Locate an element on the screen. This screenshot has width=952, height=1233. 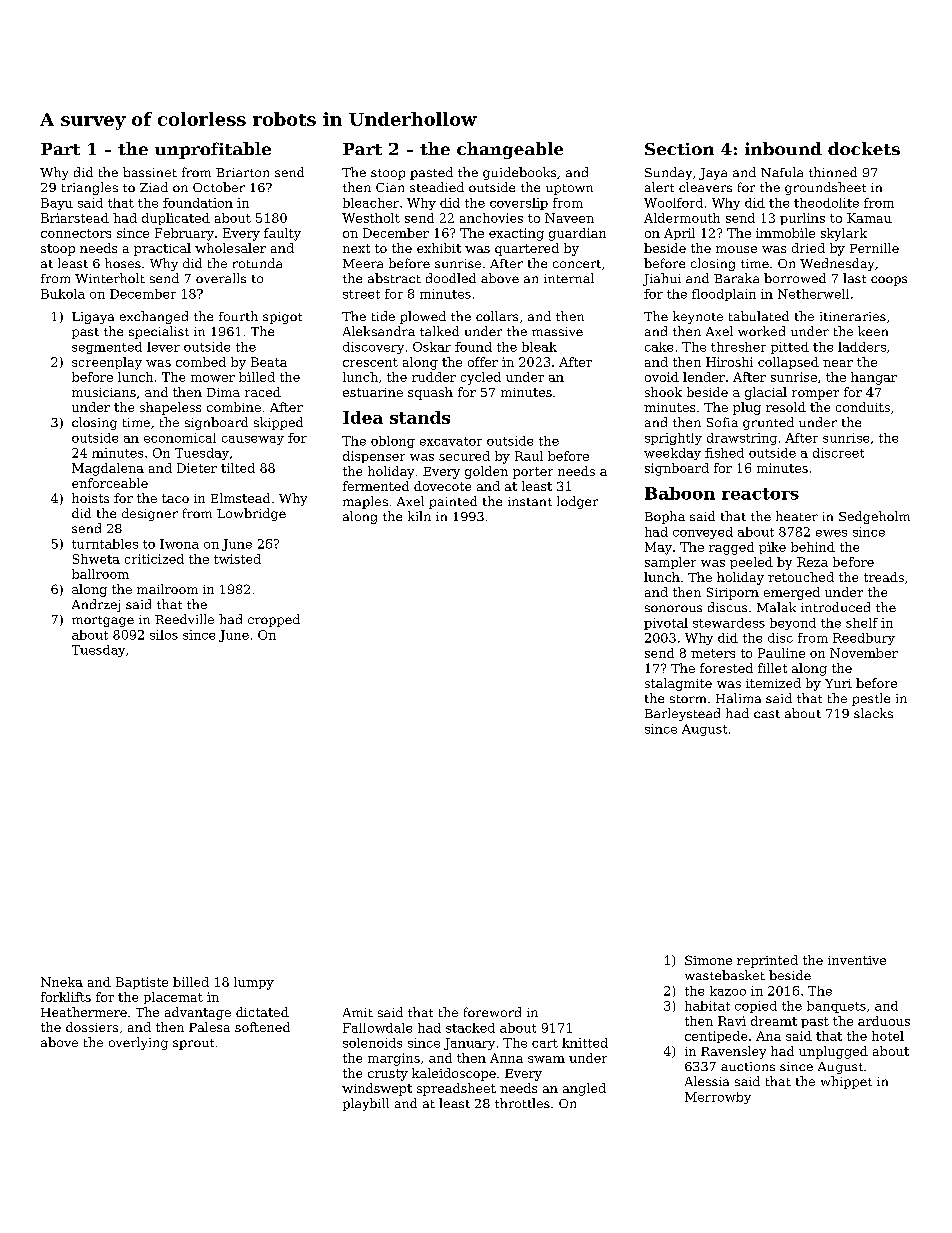
Section is located at coordinates (679, 149).
